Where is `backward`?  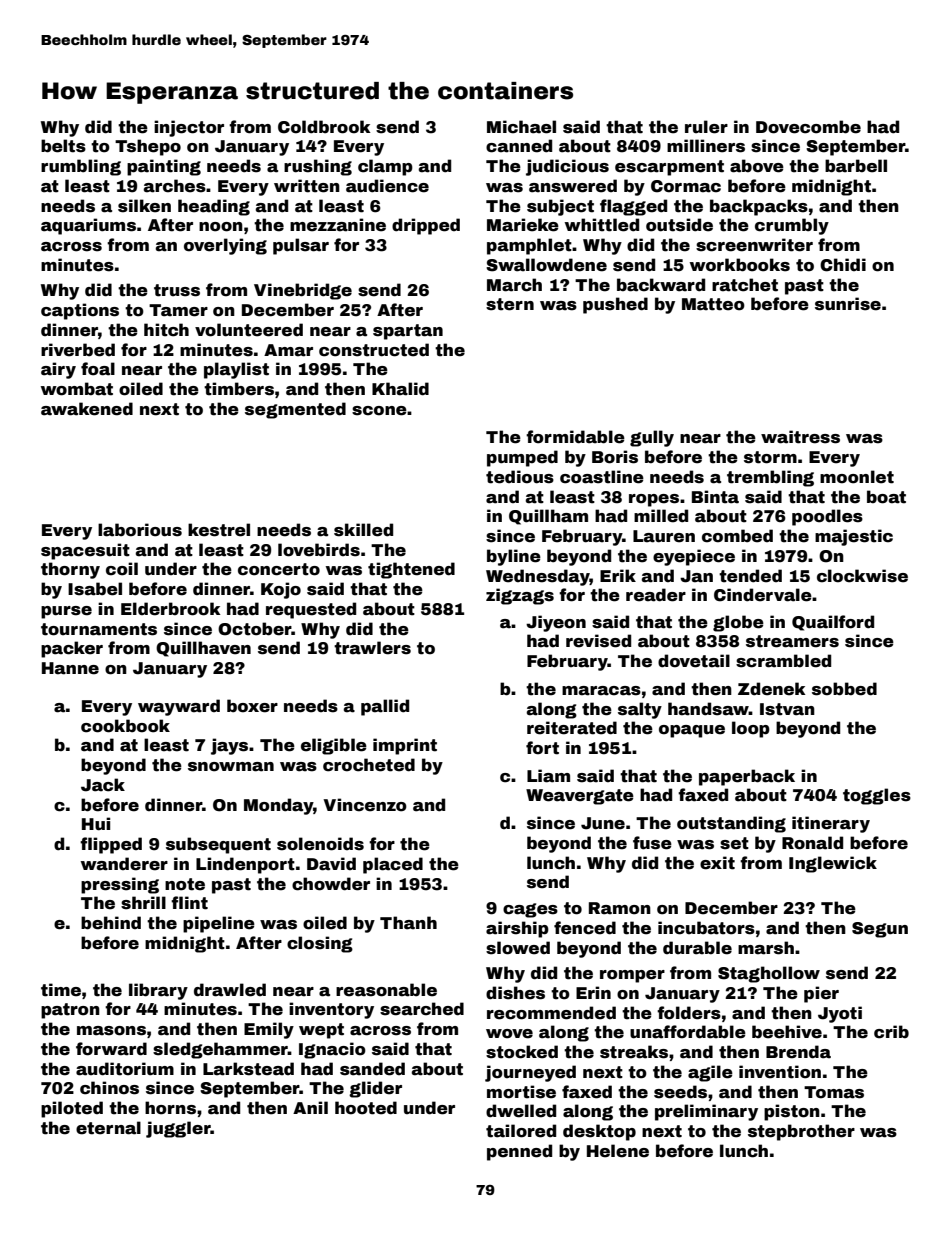 backward is located at coordinates (661, 285).
